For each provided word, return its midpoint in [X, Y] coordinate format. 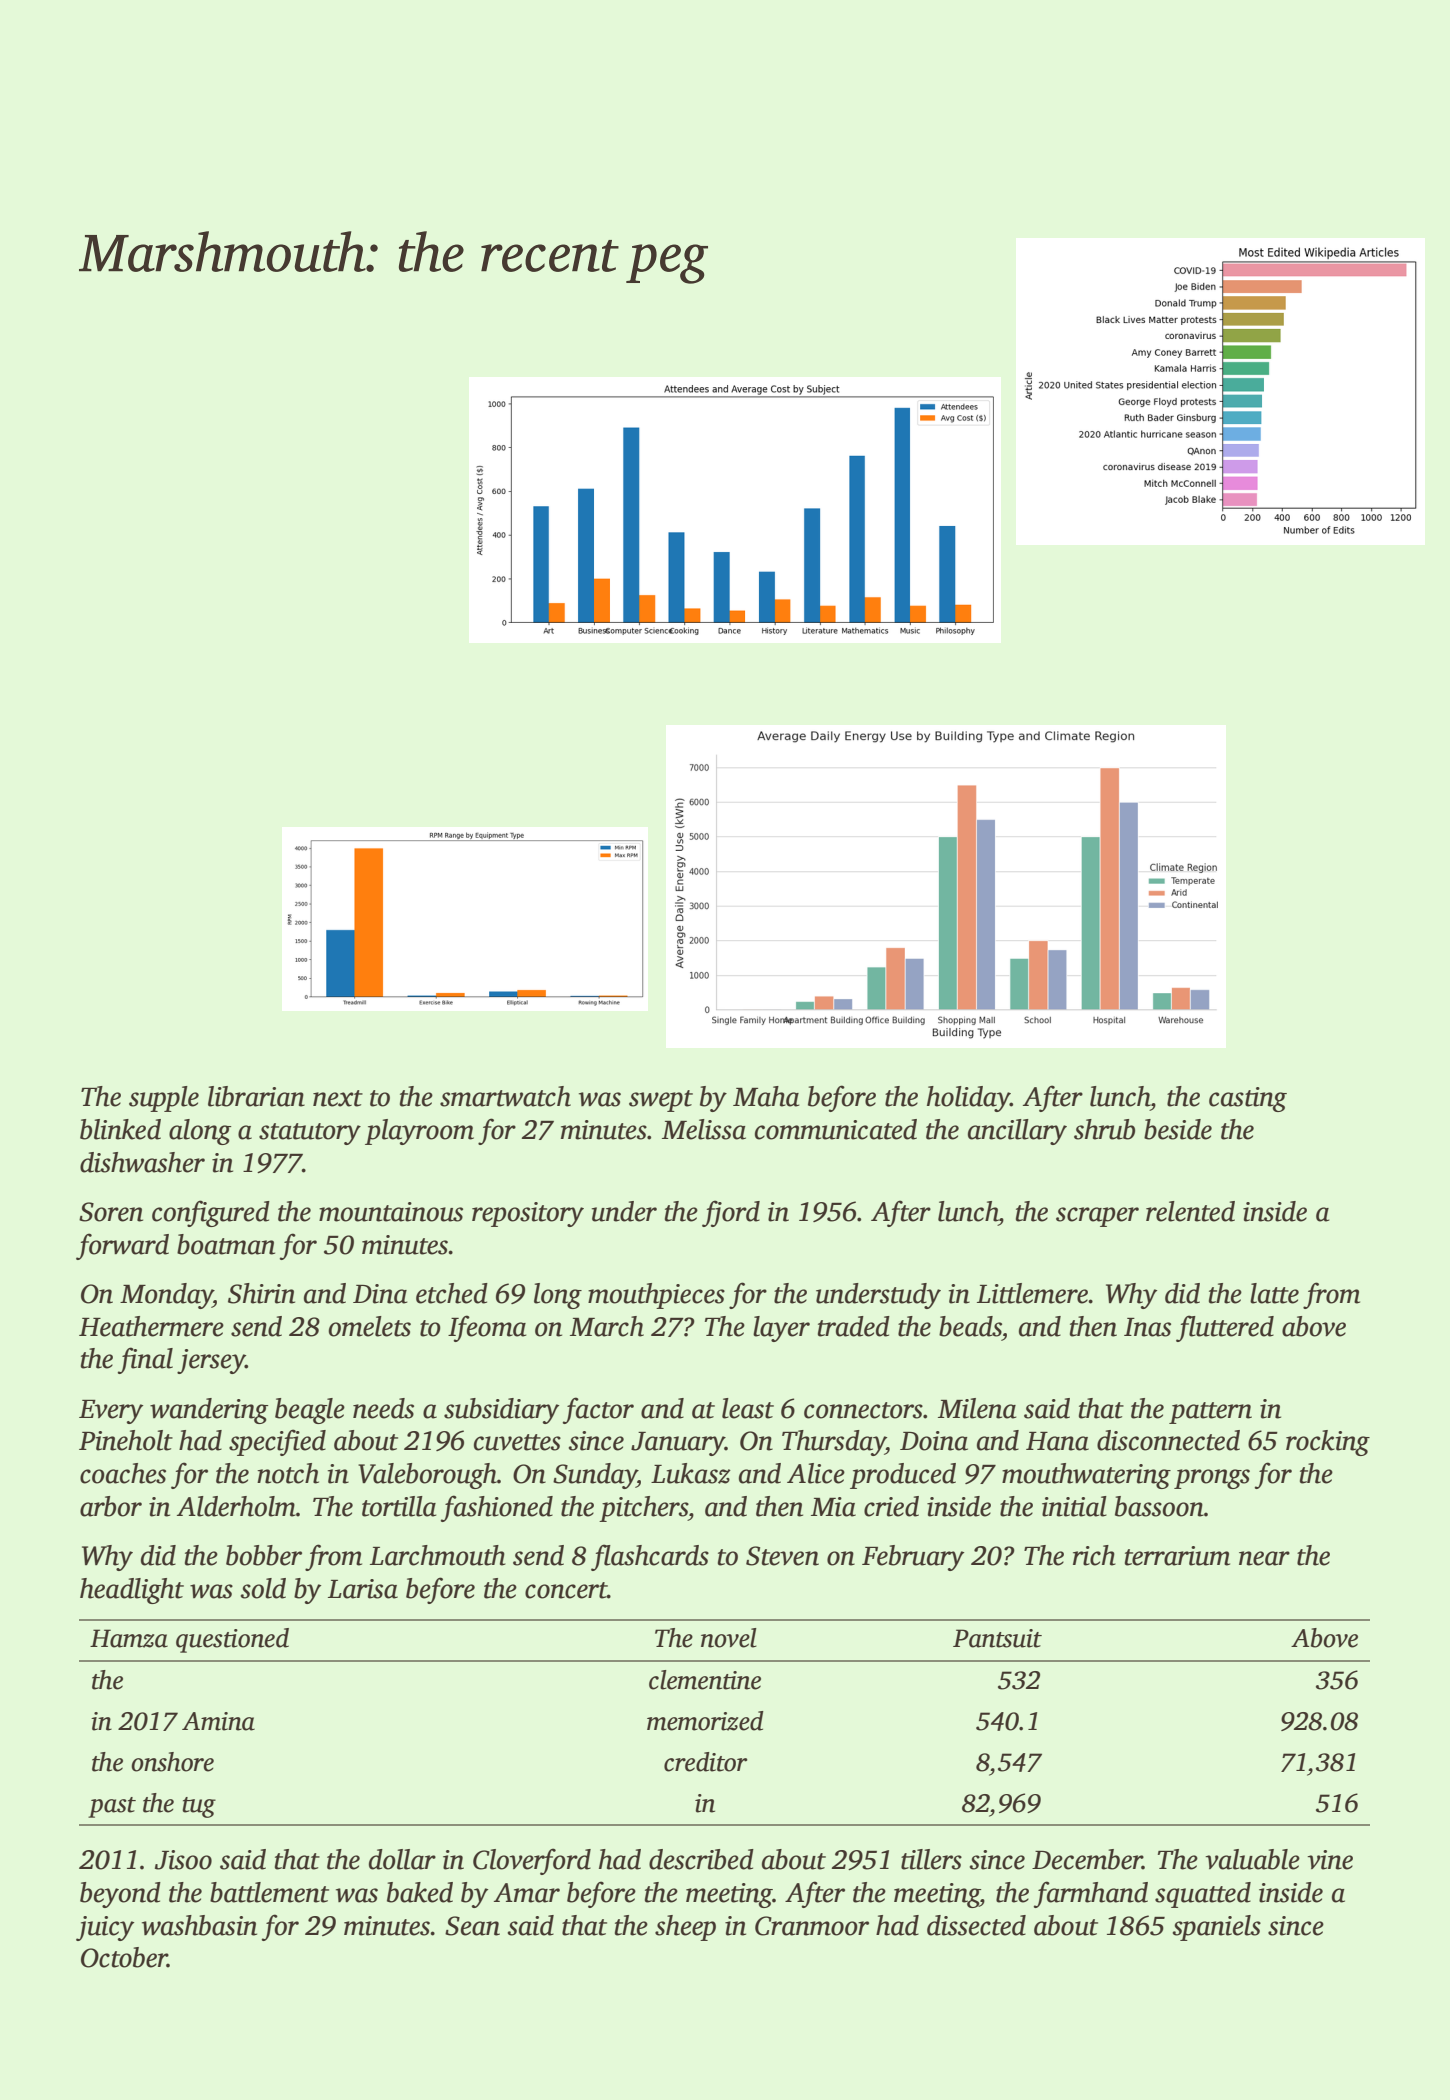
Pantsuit [997, 1638]
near [1264, 1558]
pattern [1210, 1413]
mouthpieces [656, 1296]
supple [164, 1099]
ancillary [1017, 1132]
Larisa [363, 1589]
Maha [766, 1096]
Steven [782, 1556]
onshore [172, 1762]
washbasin [199, 1925]
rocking [1328, 1443]
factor [598, 1410]
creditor [705, 1762]
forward [122, 1246]
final [145, 1360]
